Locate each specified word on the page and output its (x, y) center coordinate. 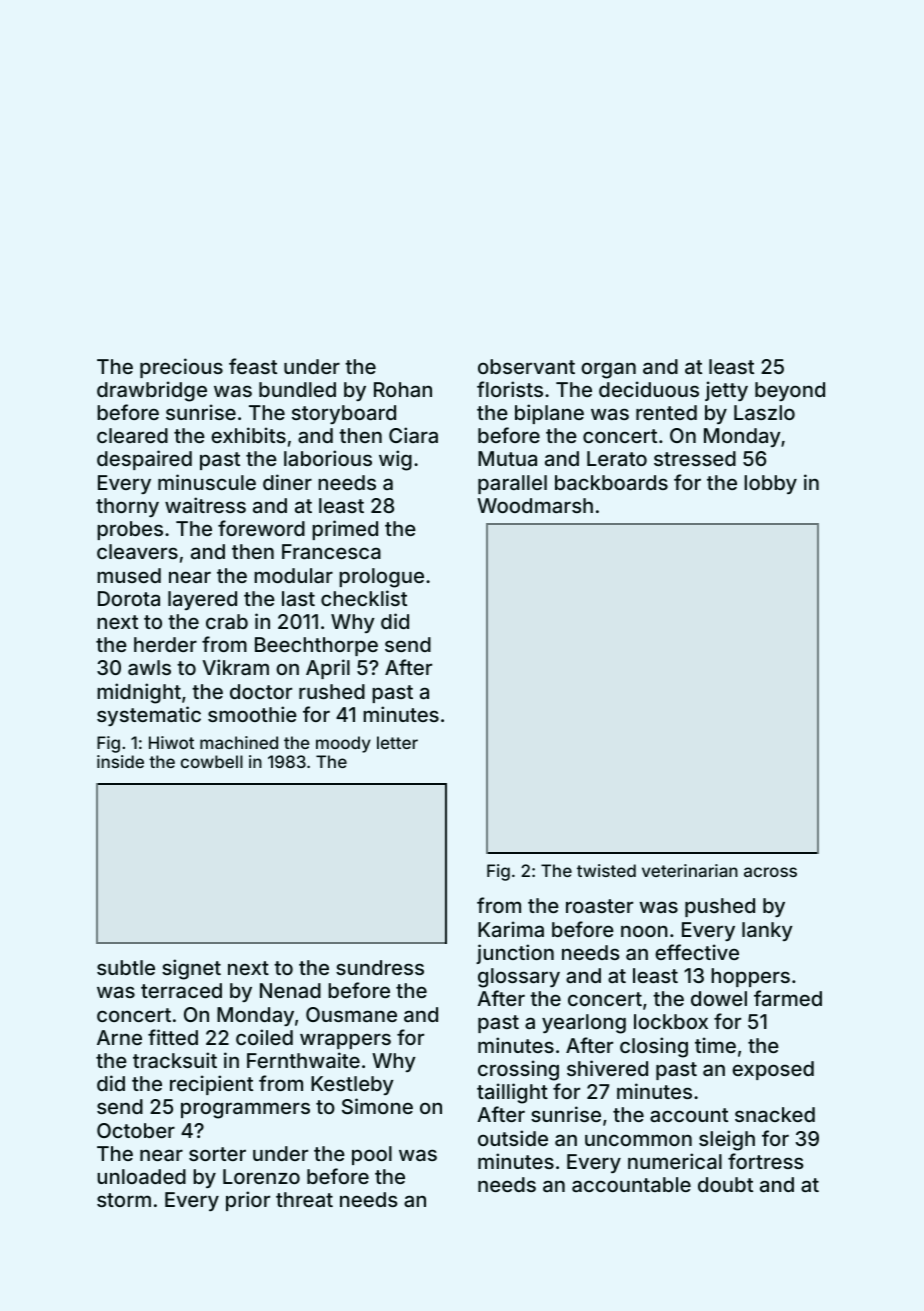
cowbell (212, 761)
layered (202, 600)
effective (697, 952)
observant (526, 366)
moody (343, 744)
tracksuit (175, 1060)
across (770, 872)
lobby (770, 484)
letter (397, 742)
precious (181, 368)
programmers (245, 1110)
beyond (790, 391)
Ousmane (351, 1014)
